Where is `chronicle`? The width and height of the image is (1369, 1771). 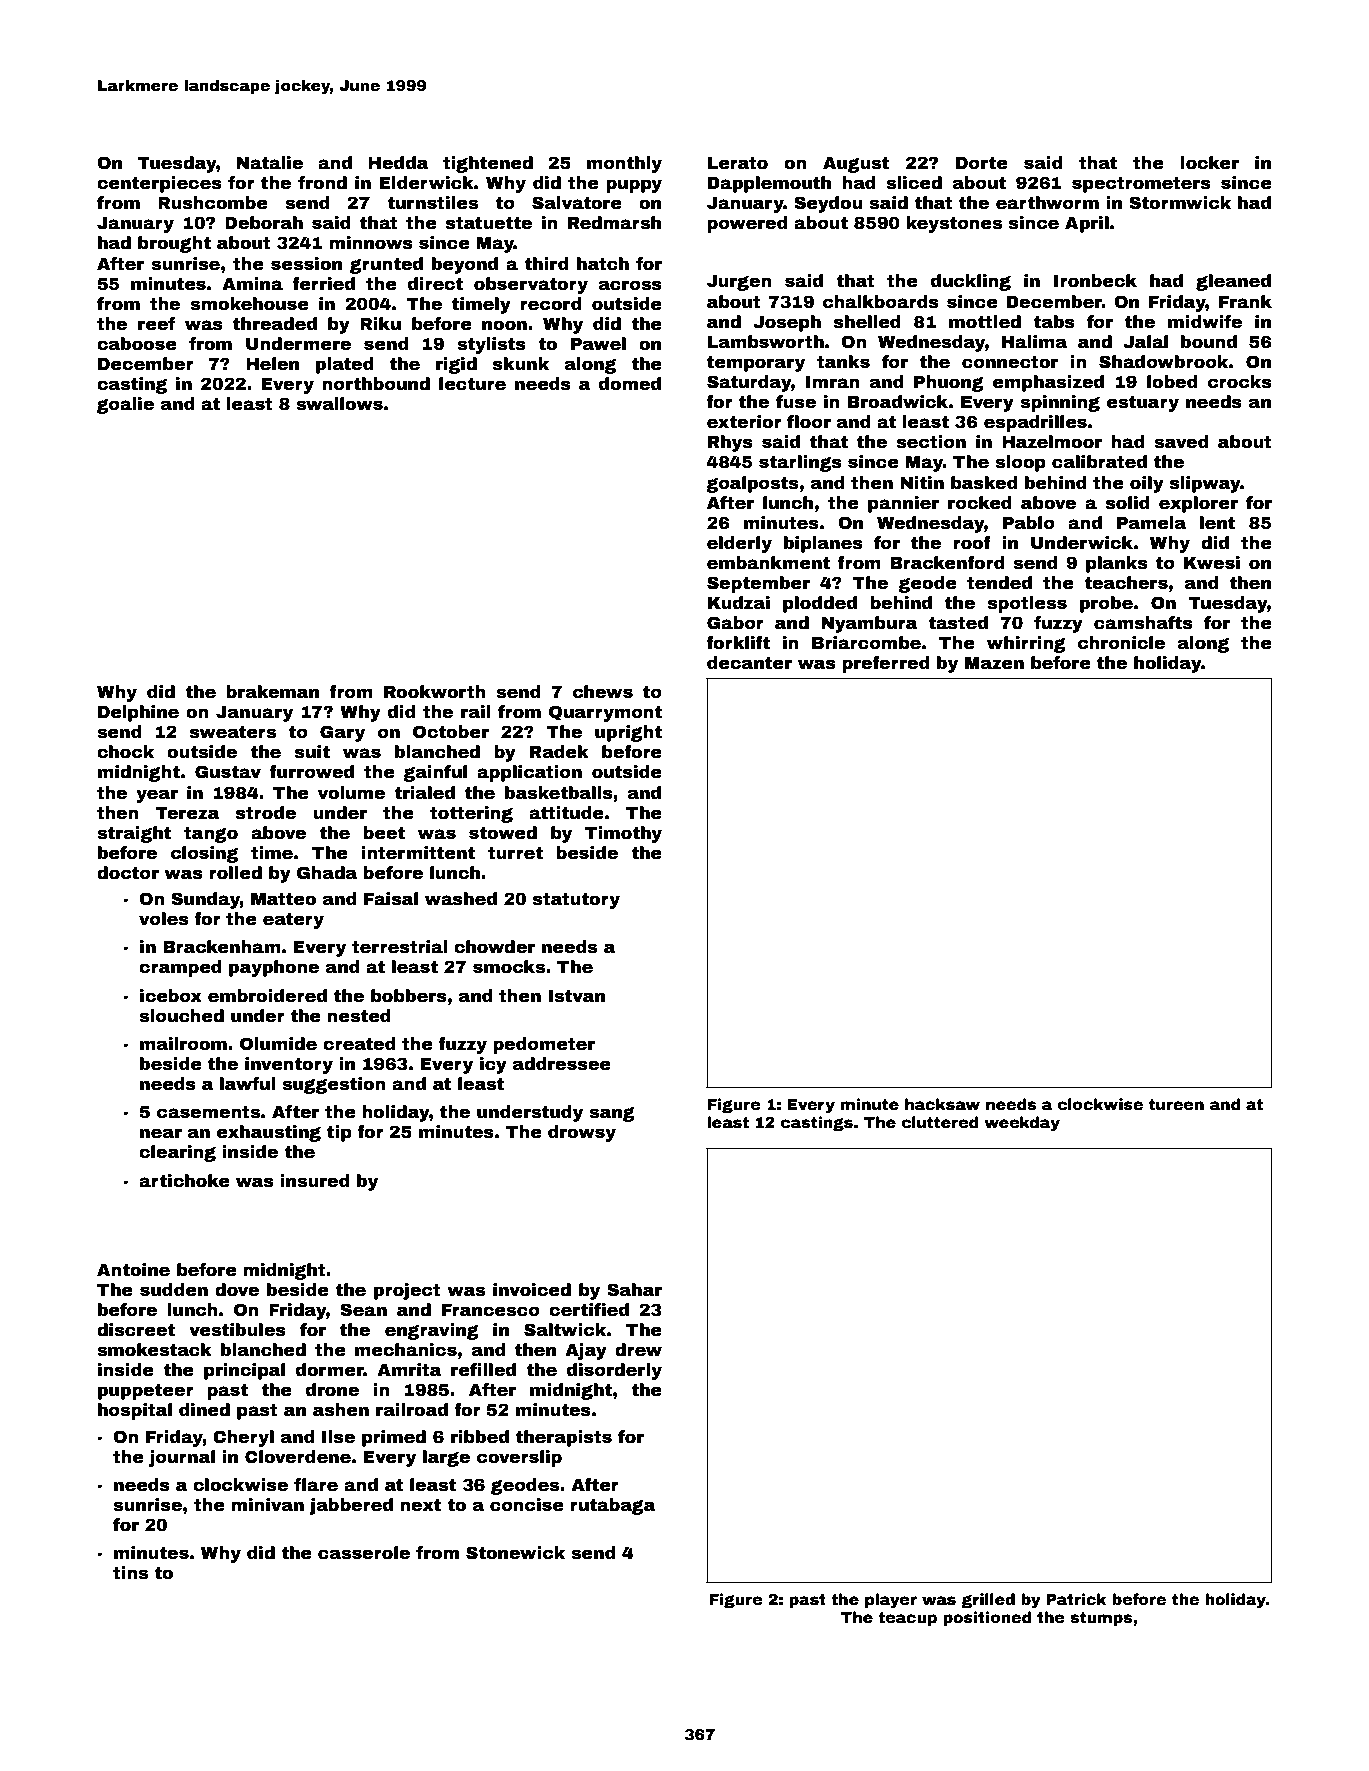 chronicle is located at coordinates (1121, 643).
